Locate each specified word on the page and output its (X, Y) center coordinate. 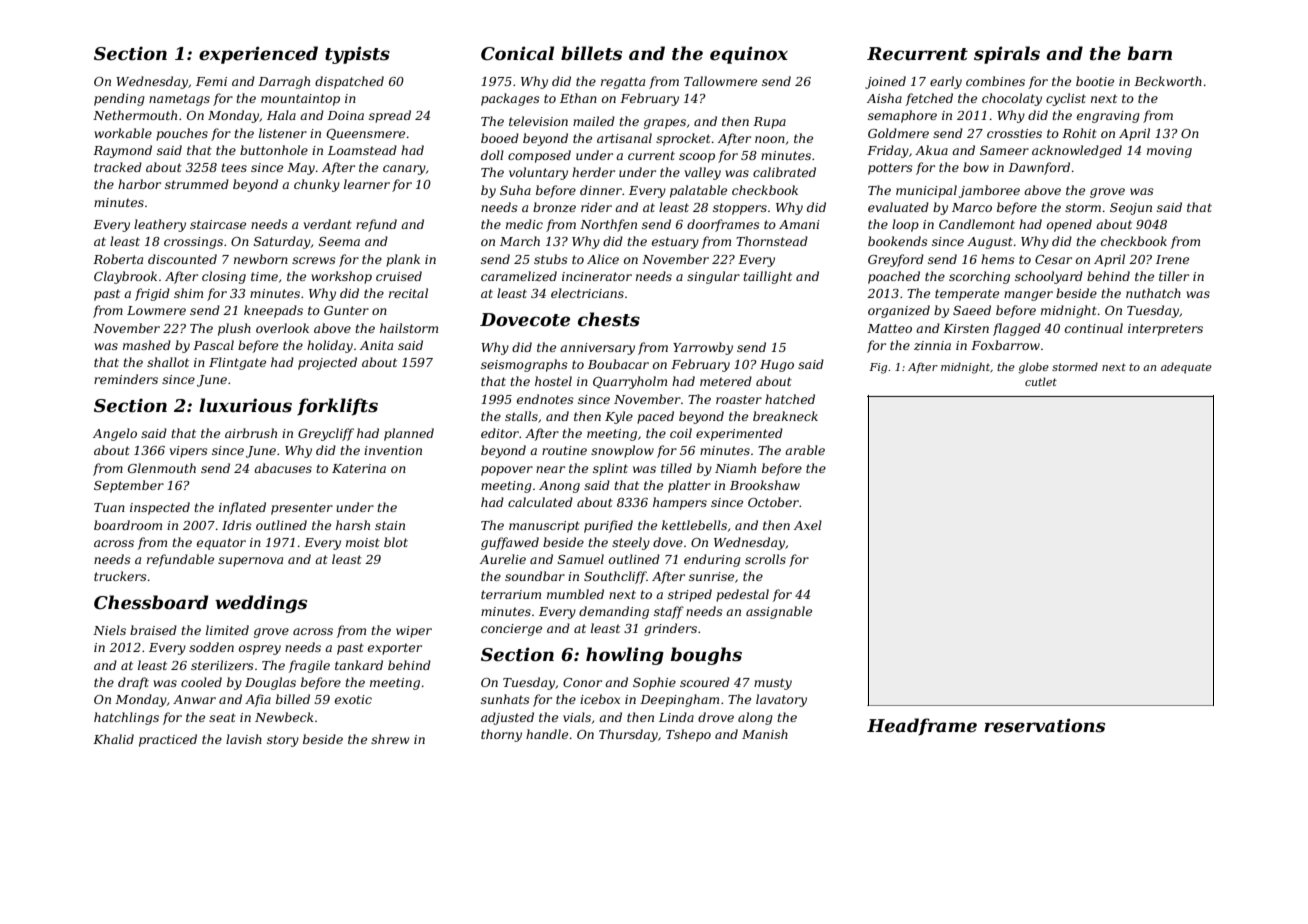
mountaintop (300, 100)
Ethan (578, 98)
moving (1169, 152)
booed (500, 138)
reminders (126, 379)
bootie (1095, 81)
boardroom (128, 525)
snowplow (622, 451)
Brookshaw (765, 485)
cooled (201, 682)
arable (805, 450)
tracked (118, 167)
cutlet (1041, 381)
